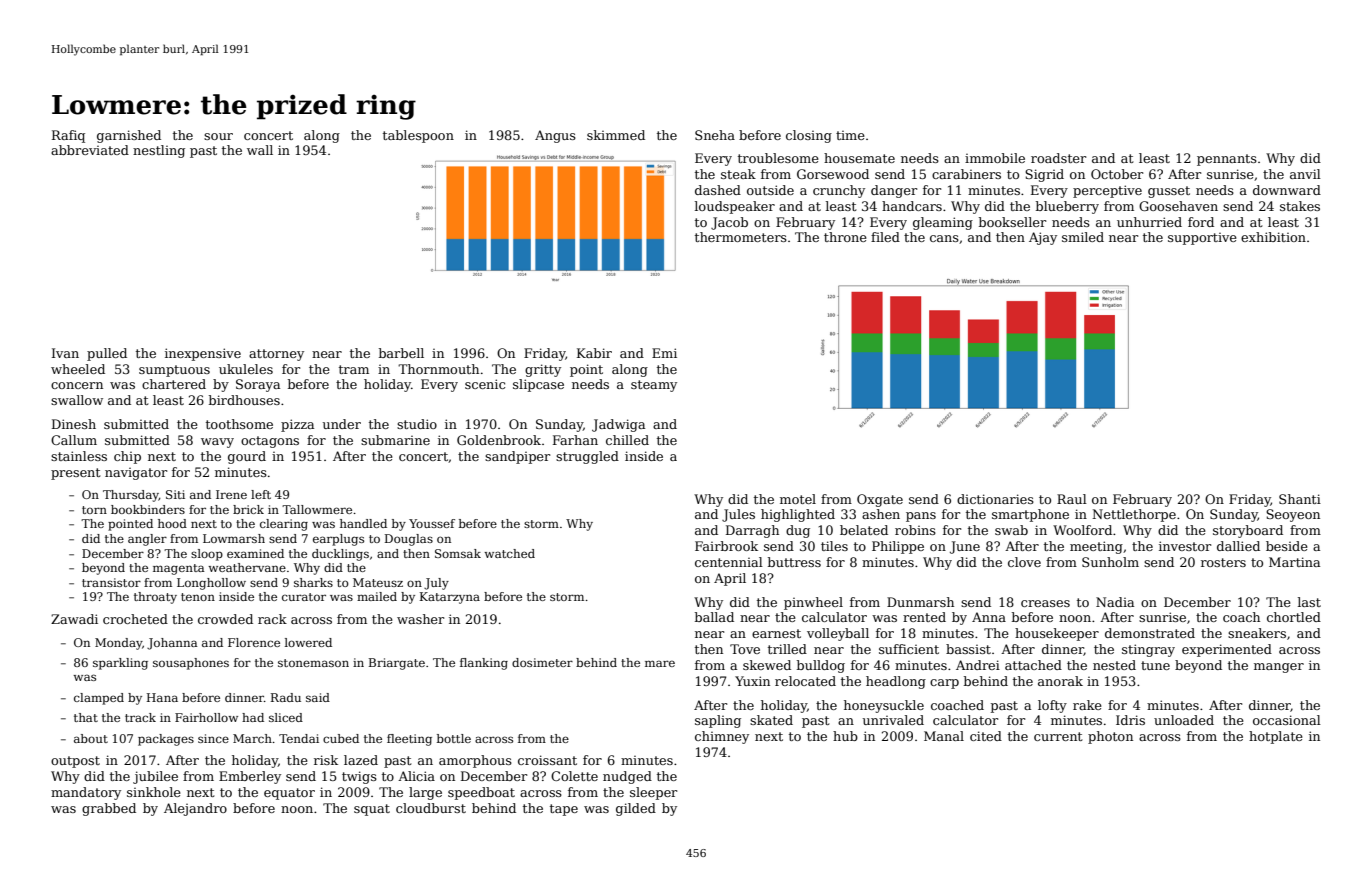  Describe the element at coordinates (636, 809) in the page. I see `gilded` at that location.
